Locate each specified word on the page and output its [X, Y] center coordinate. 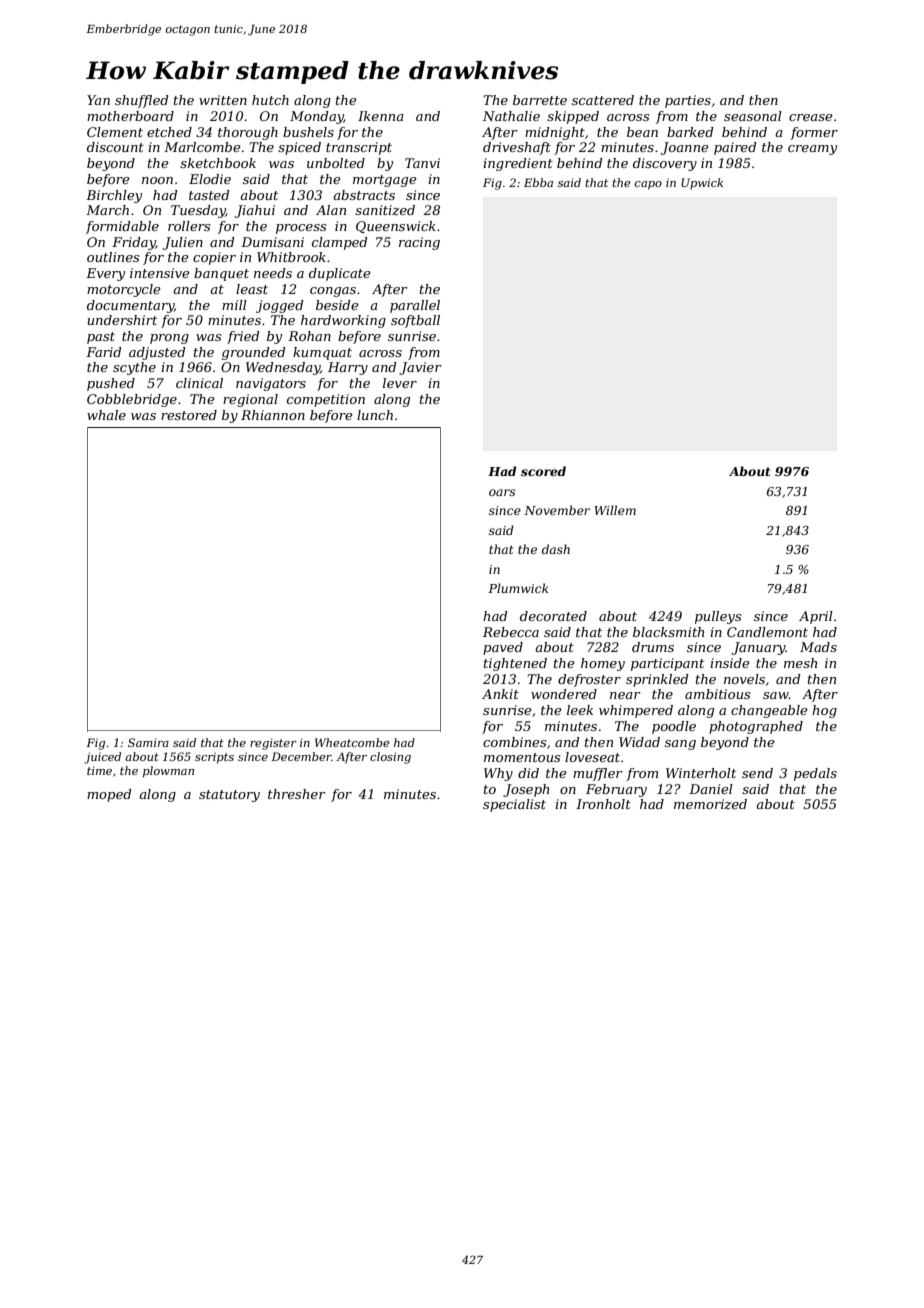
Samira [148, 742]
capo [648, 185]
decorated [553, 616]
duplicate [340, 274]
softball [415, 321]
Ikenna [381, 116]
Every [105, 274]
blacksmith [668, 632]
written [223, 100]
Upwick [702, 183]
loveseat [592, 757]
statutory [229, 796]
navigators [271, 384]
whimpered [636, 711]
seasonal [753, 116]
